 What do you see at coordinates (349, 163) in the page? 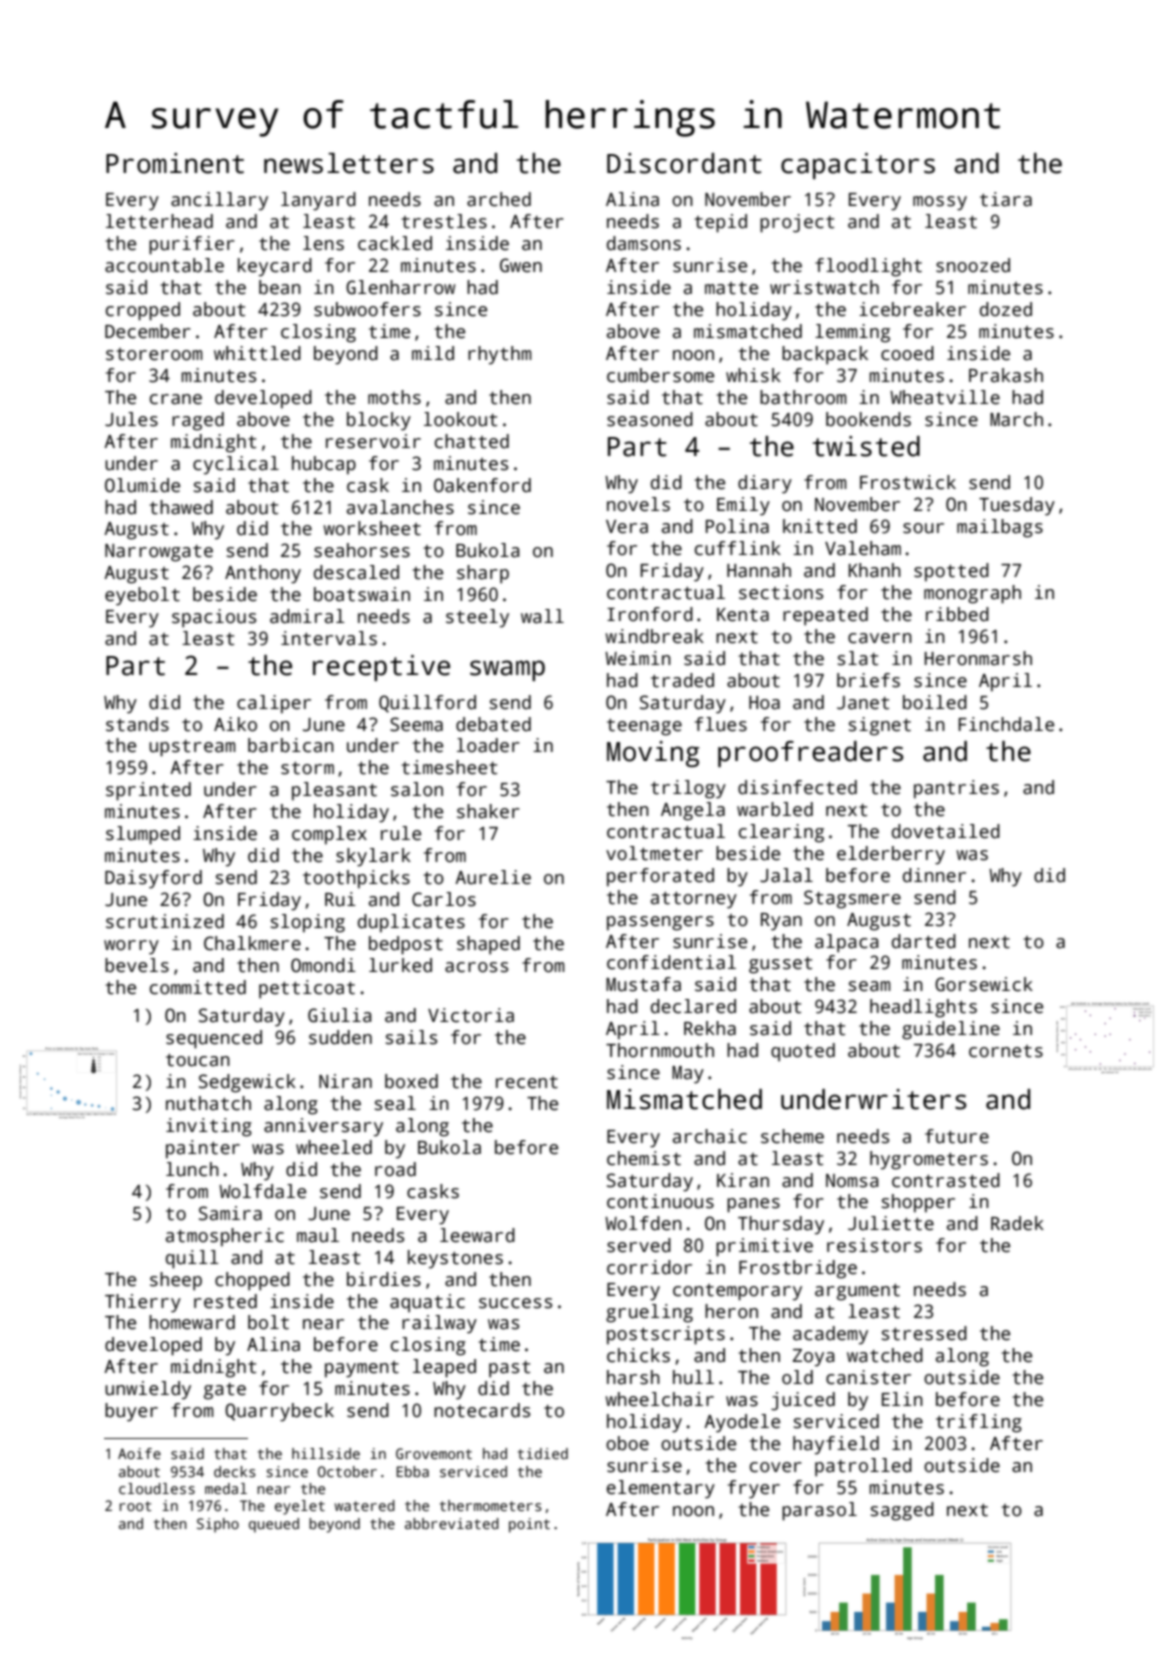
I see `newsletters` at bounding box center [349, 163].
